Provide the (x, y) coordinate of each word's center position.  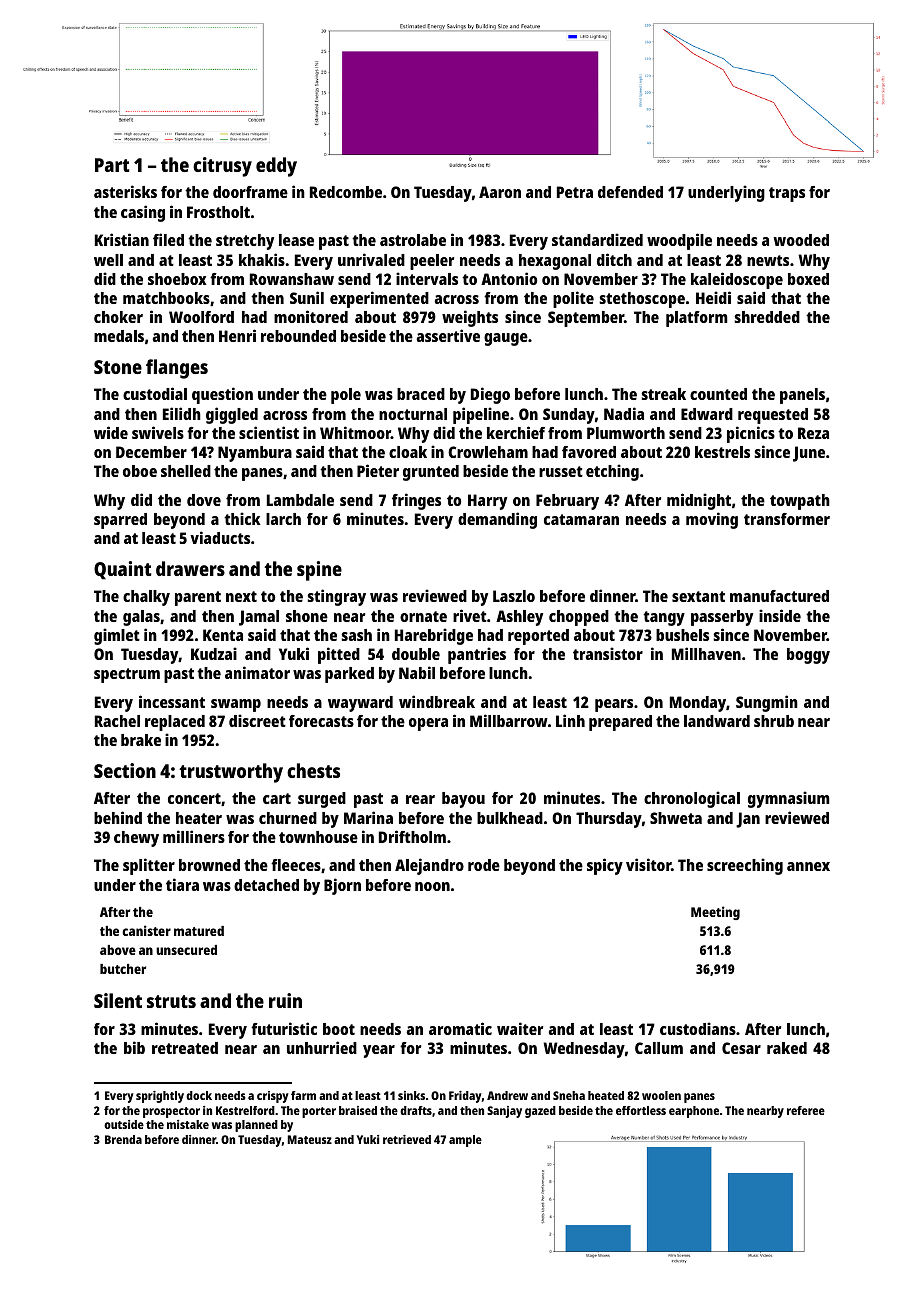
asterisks (125, 191)
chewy (136, 839)
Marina (368, 817)
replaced (175, 723)
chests (313, 770)
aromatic (460, 1028)
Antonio (509, 278)
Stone (118, 367)
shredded (767, 317)
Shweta (676, 818)
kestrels (722, 452)
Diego (490, 395)
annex (808, 866)
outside (124, 1124)
